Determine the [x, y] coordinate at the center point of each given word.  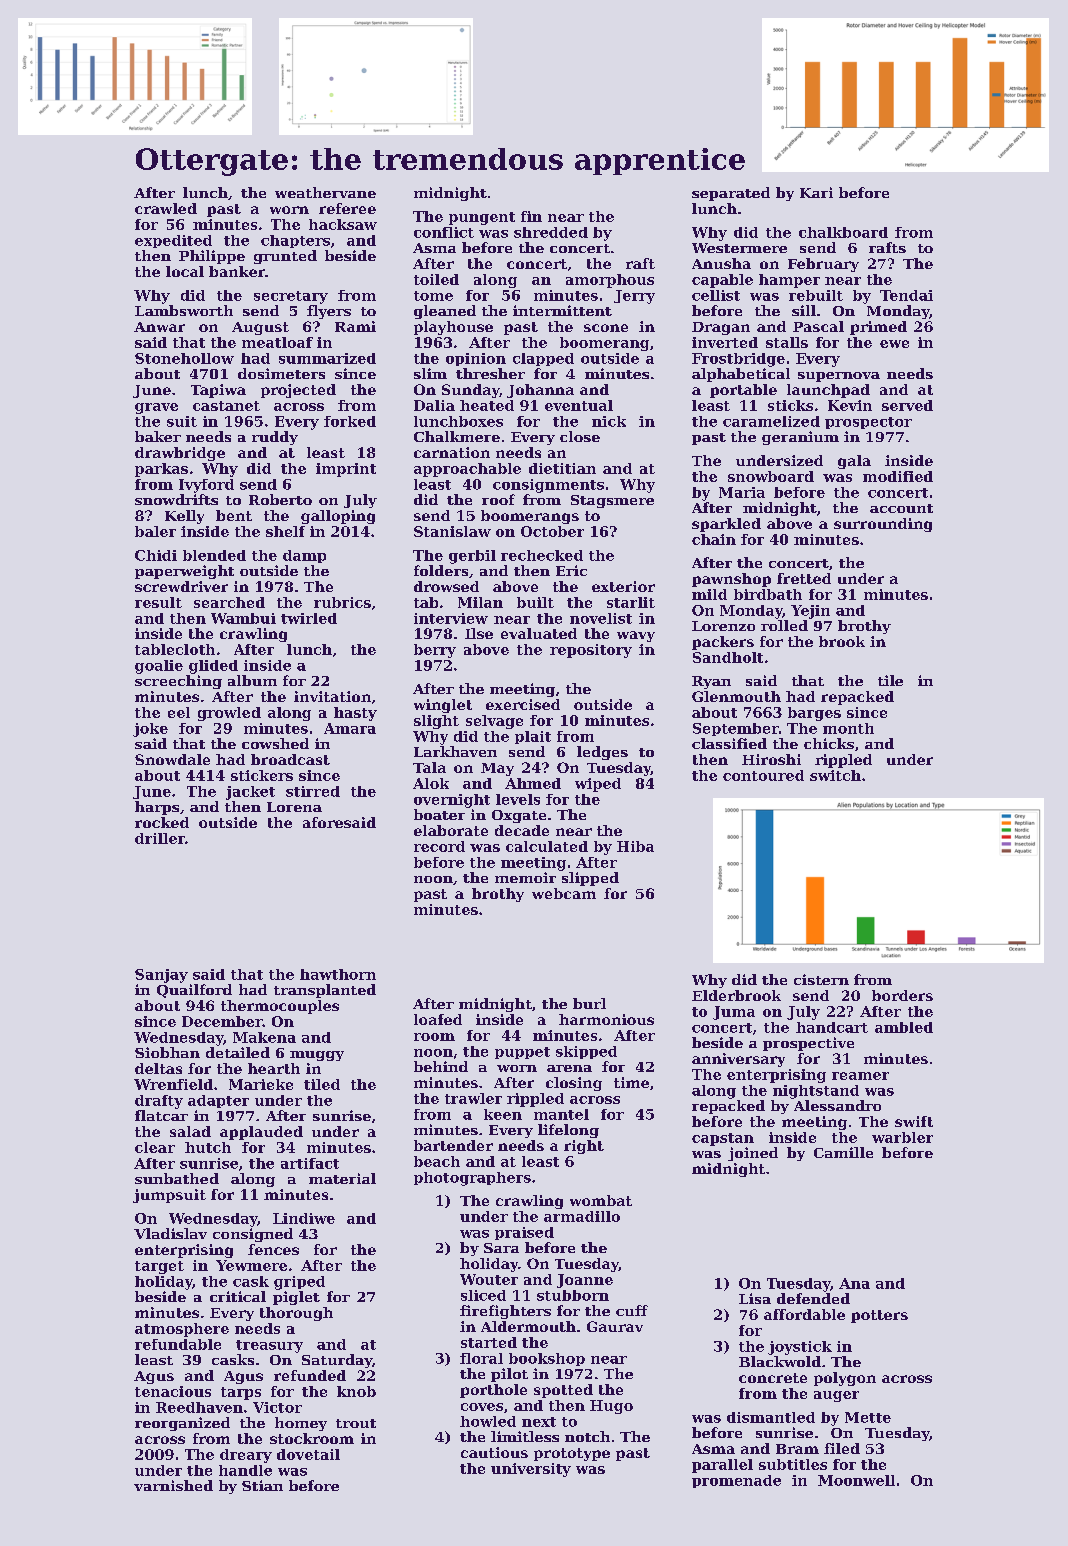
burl [589, 1003]
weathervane [325, 192]
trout [356, 1423]
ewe [894, 344]
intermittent [562, 310]
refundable [178, 1344]
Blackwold [780, 1361]
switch [835, 775]
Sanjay [161, 976]
